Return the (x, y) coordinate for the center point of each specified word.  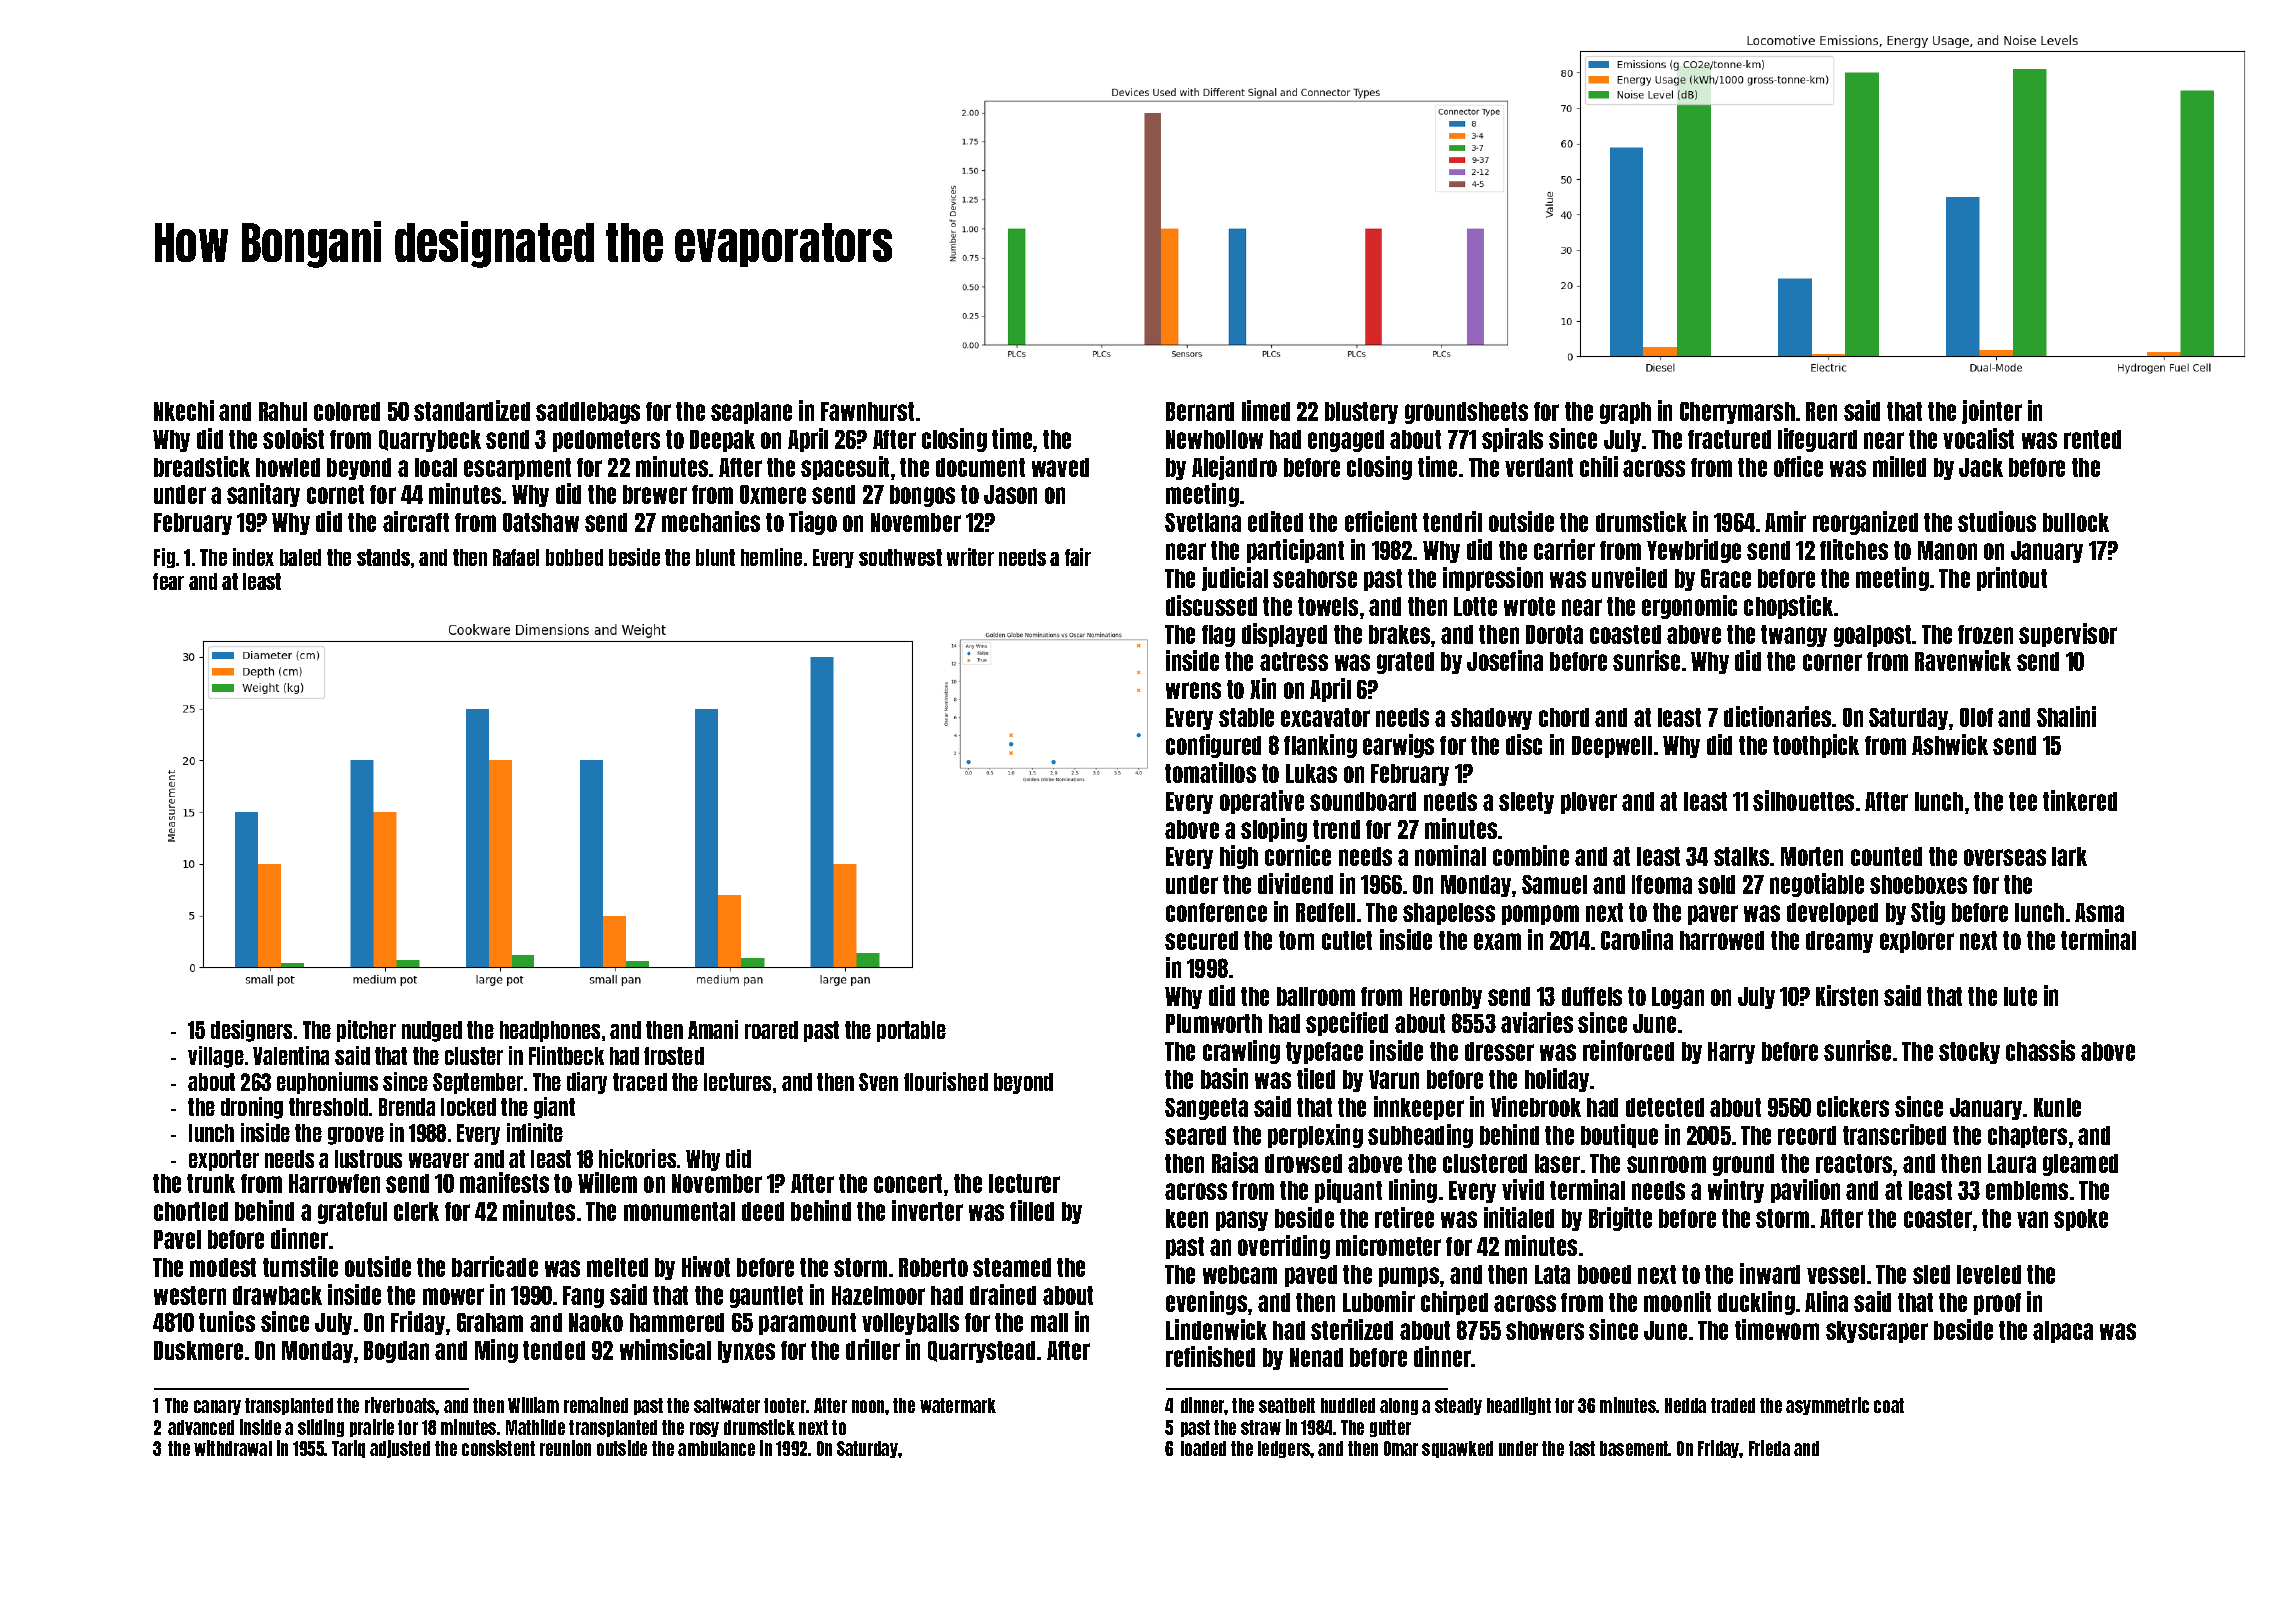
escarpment (517, 469)
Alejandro (1234, 468)
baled (300, 557)
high (1239, 857)
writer (970, 557)
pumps (1409, 1277)
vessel (1836, 1274)
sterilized (1352, 1329)
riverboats (400, 1405)
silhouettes (1803, 800)
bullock (2076, 522)
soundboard (1363, 801)
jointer (1992, 412)
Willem (607, 1182)
